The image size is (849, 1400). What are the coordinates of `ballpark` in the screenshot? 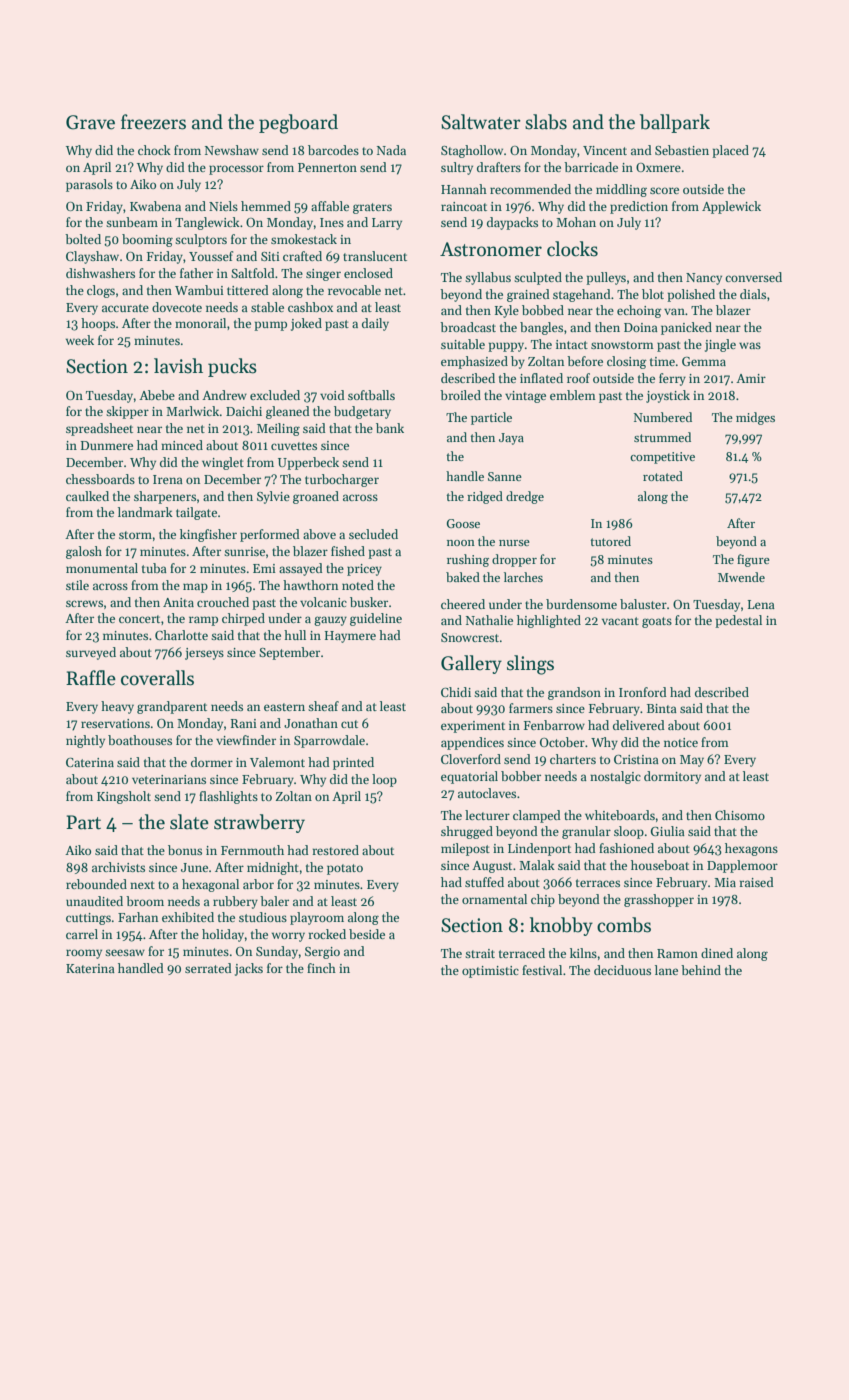 It's located at (675, 123).
